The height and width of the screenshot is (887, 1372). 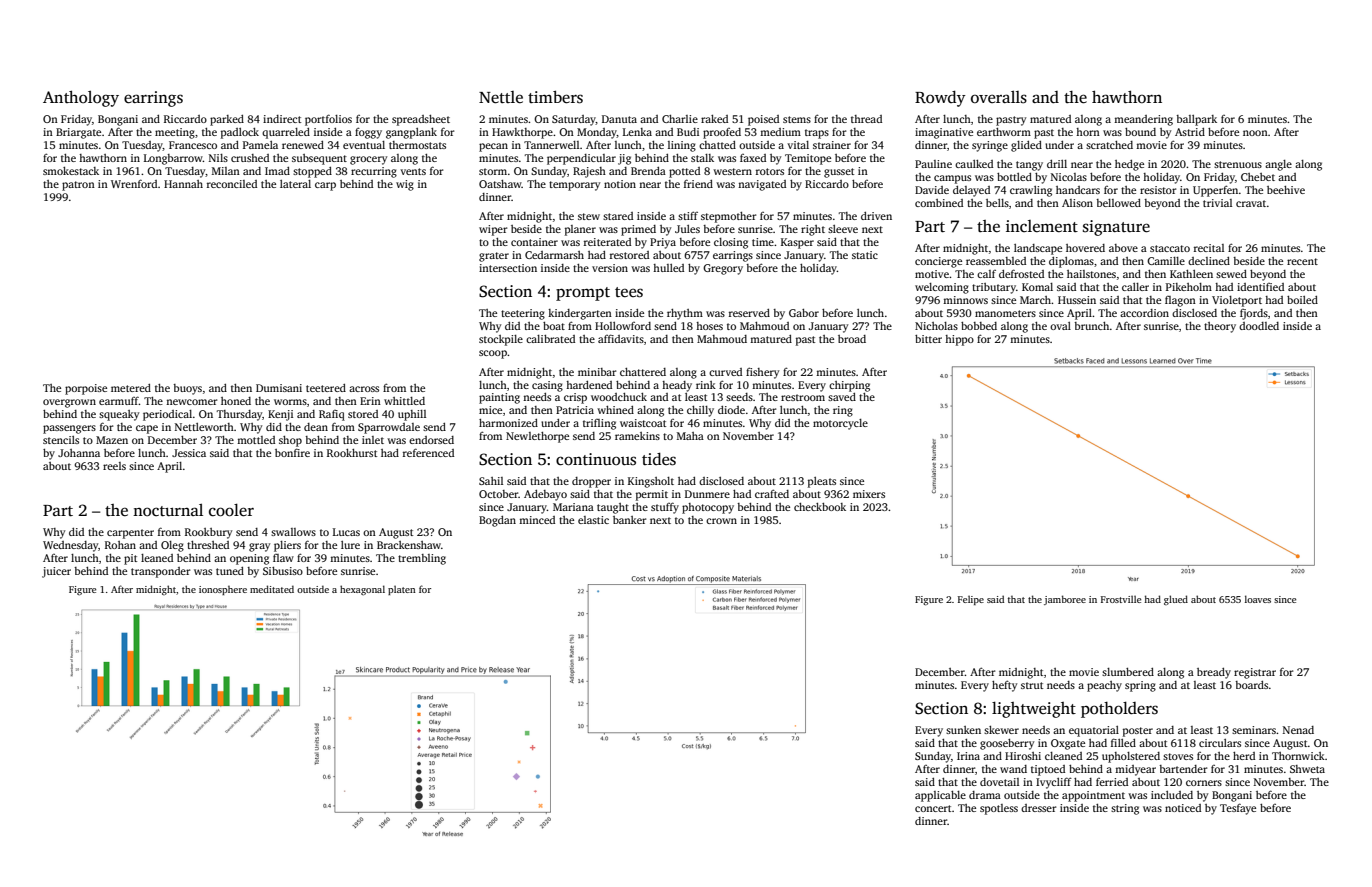 What do you see at coordinates (1001, 730) in the screenshot?
I see `skewer` at bounding box center [1001, 730].
